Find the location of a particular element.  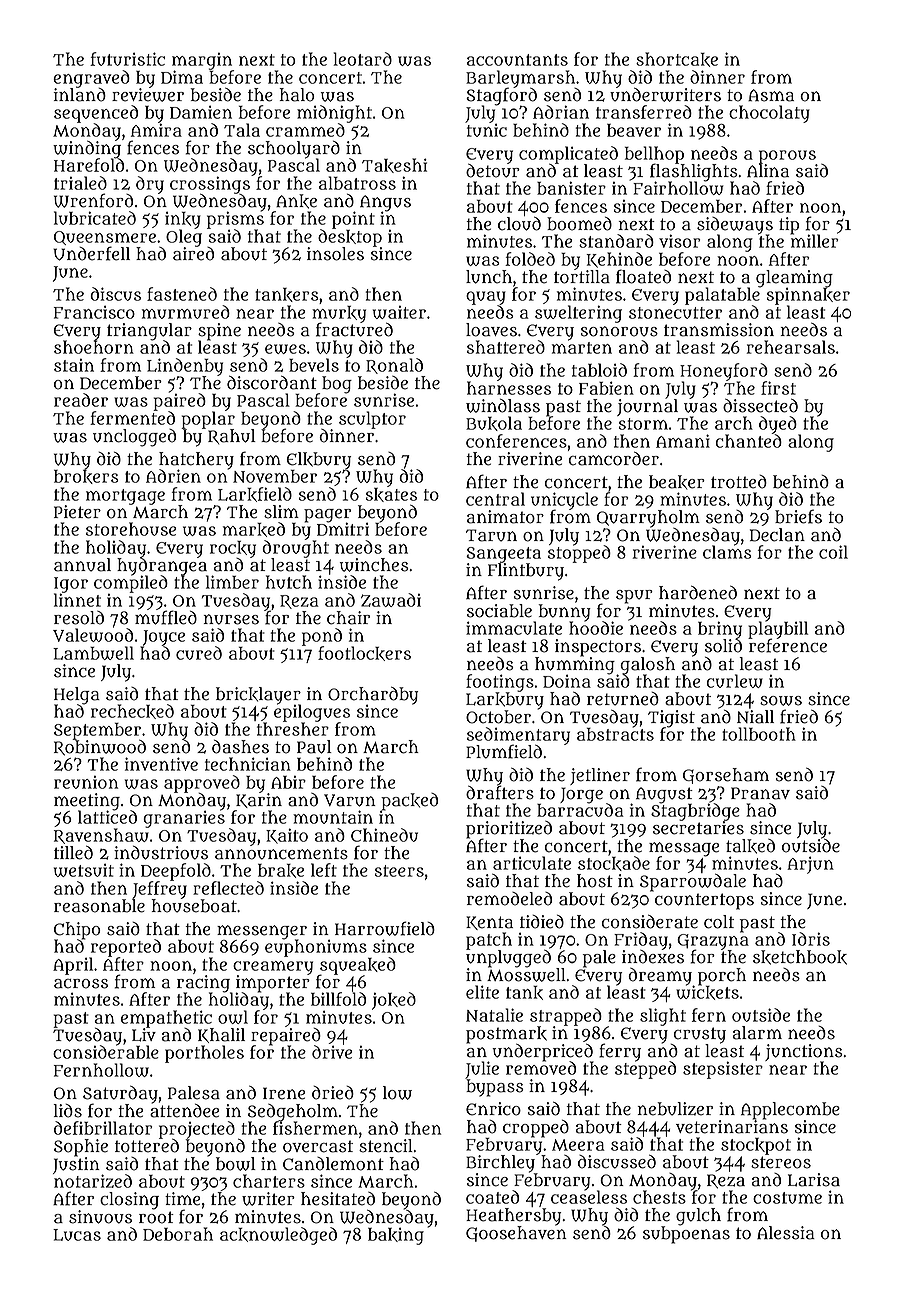

Flintbury is located at coordinates (526, 572).
